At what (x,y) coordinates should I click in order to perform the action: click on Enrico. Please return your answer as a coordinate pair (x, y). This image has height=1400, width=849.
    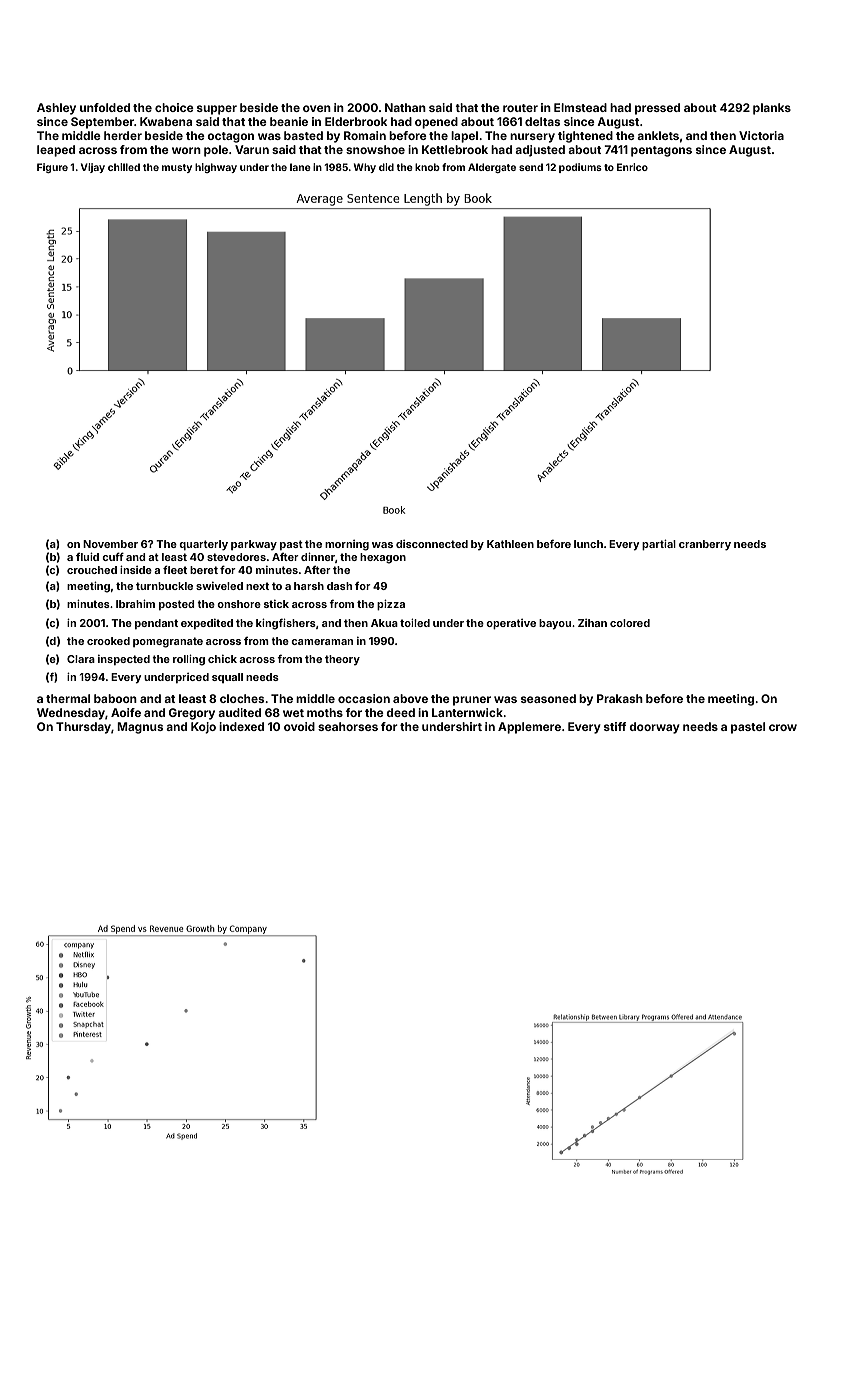
    Looking at the image, I should click on (632, 167).
